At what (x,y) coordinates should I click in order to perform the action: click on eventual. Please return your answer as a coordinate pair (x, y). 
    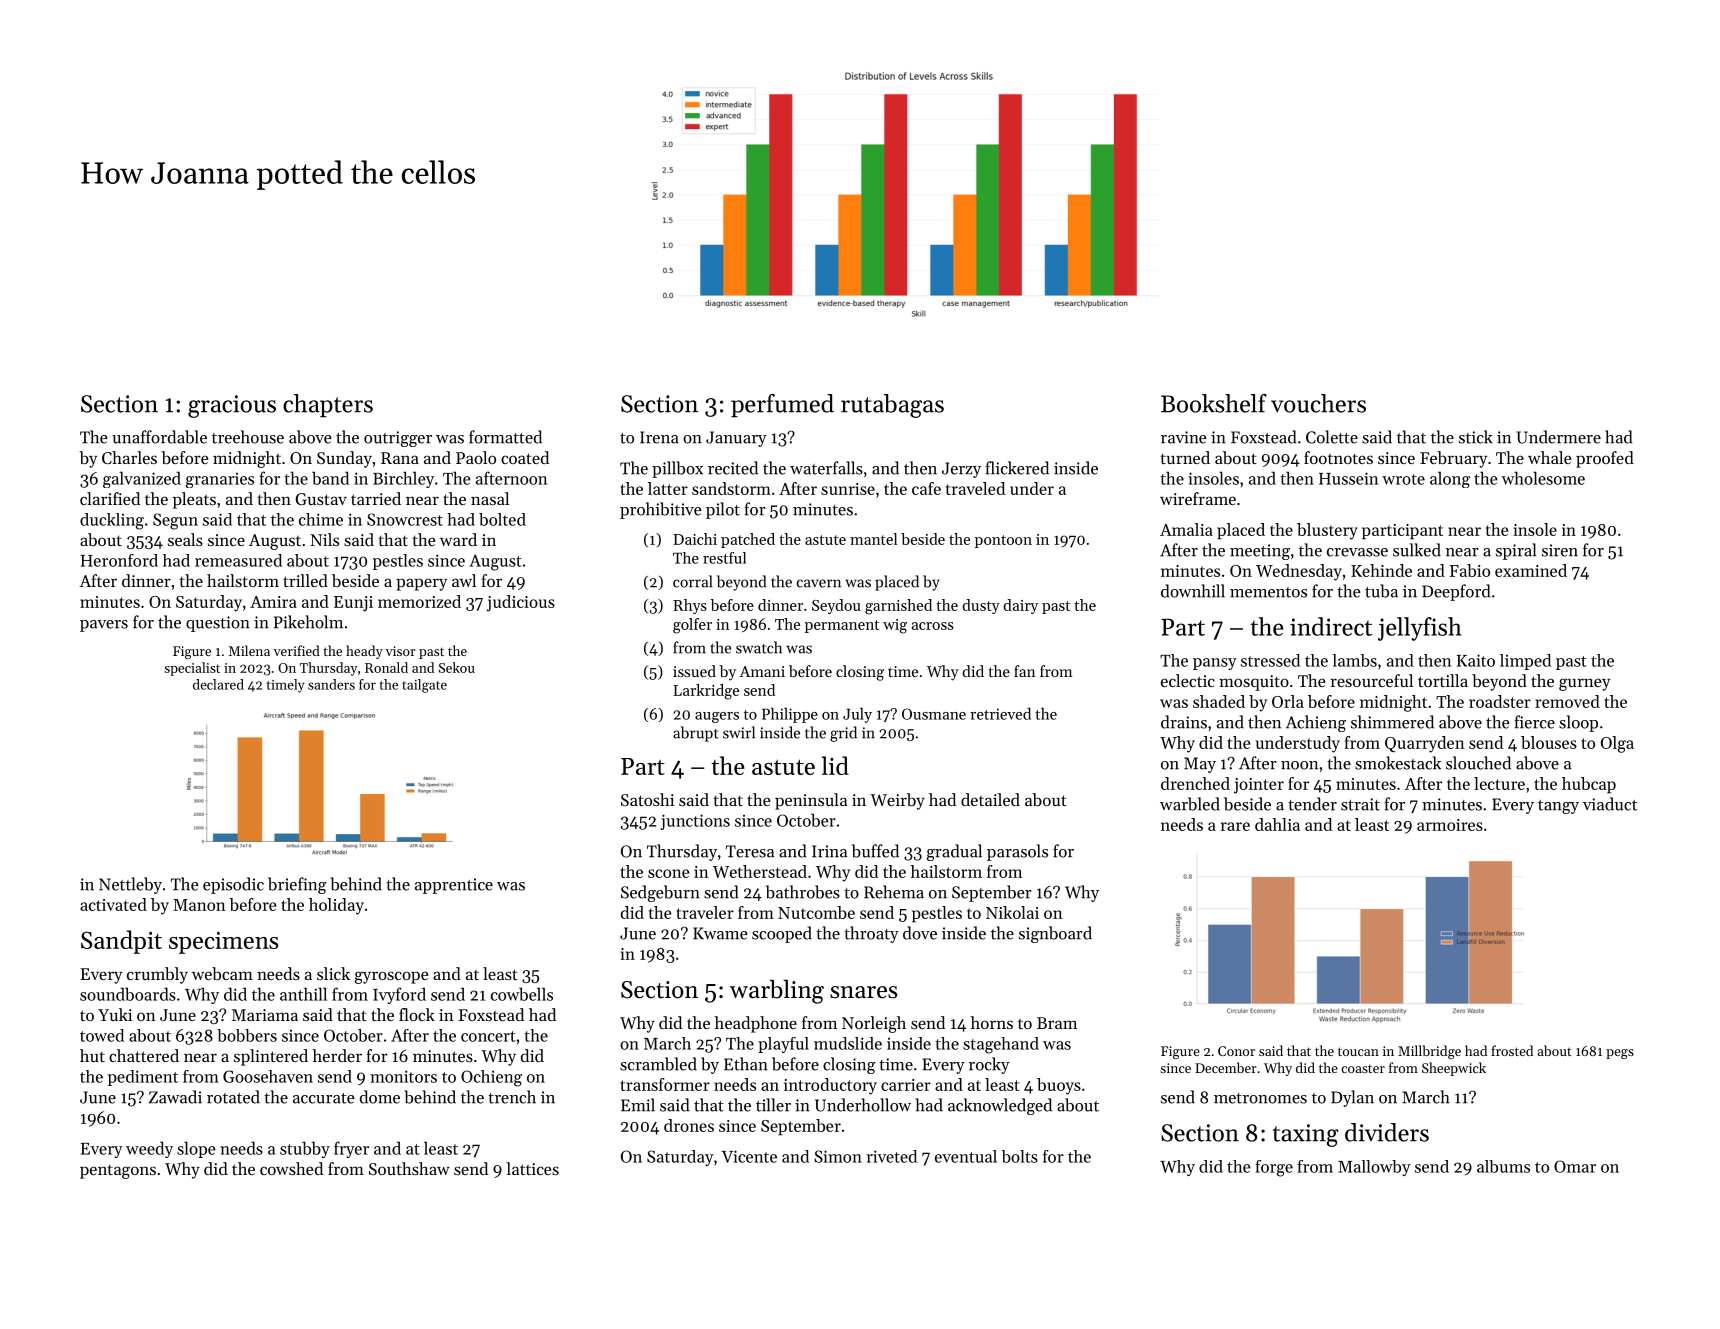
    Looking at the image, I should click on (966, 1156).
